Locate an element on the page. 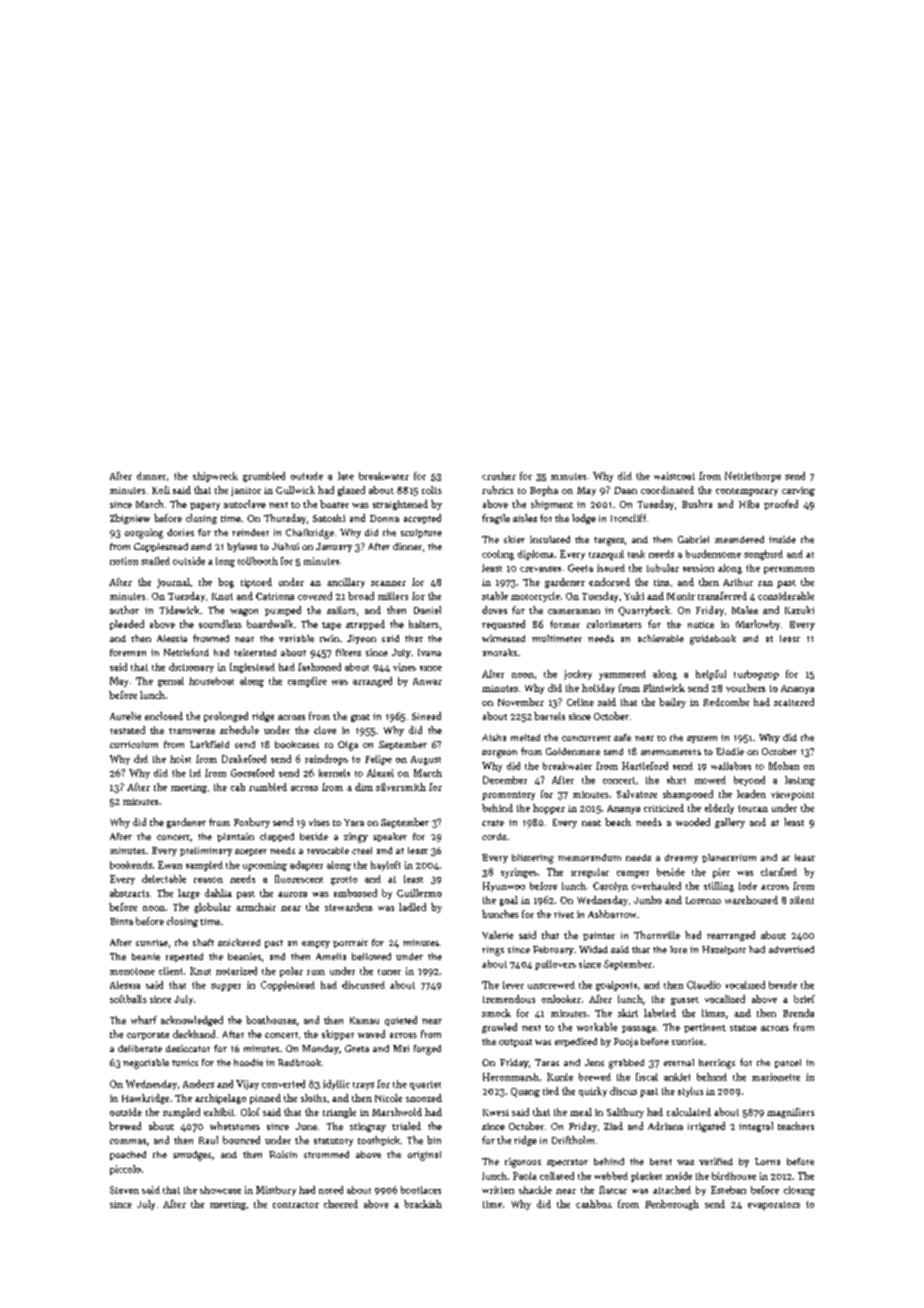 This document has width=924, height=1308. waved is located at coordinates (371, 1034).
